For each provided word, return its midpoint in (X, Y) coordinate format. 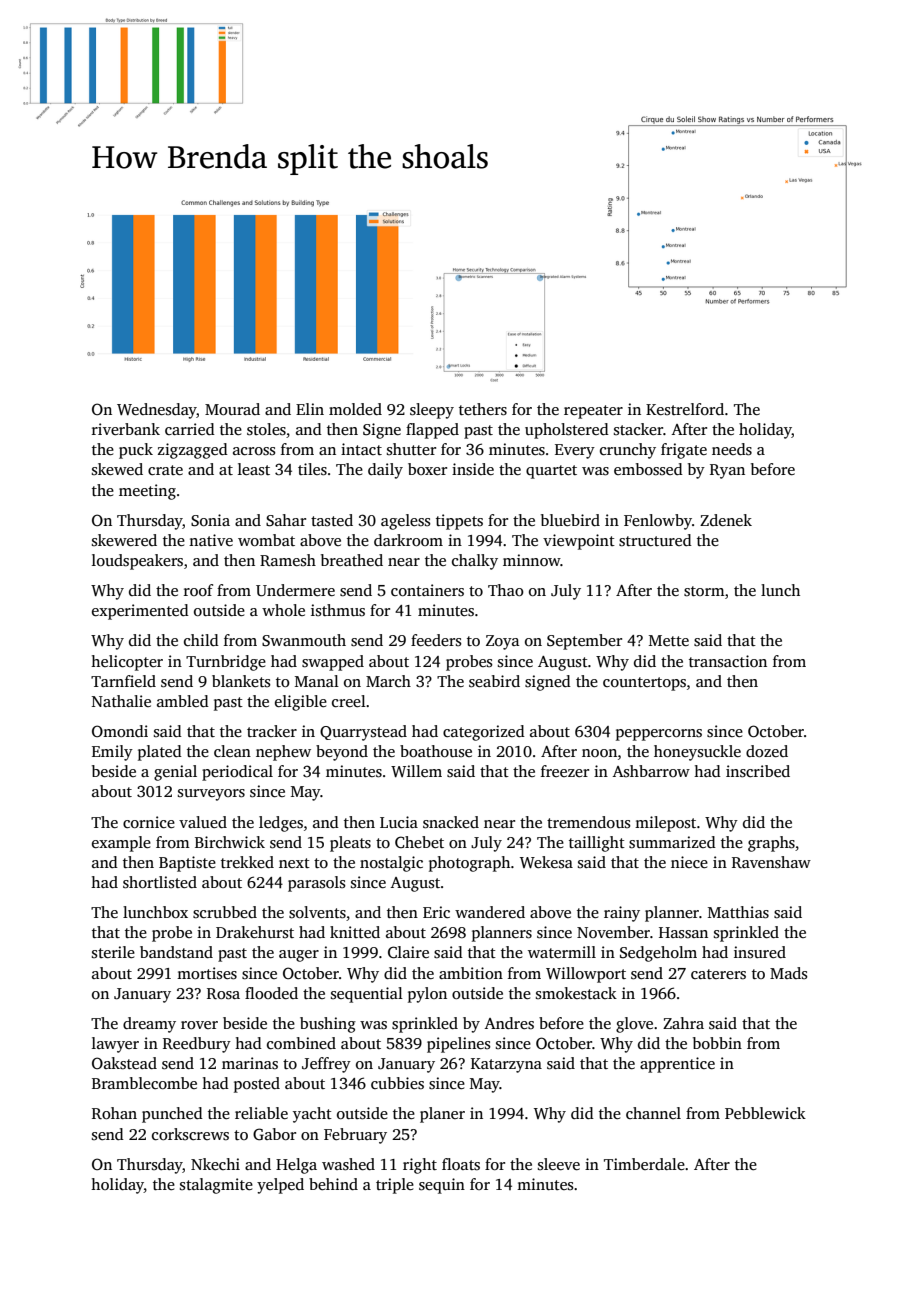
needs (732, 449)
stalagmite (216, 1186)
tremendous (589, 822)
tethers (483, 409)
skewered (124, 540)
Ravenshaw (771, 862)
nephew (283, 753)
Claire (408, 952)
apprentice (677, 1065)
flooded (271, 993)
